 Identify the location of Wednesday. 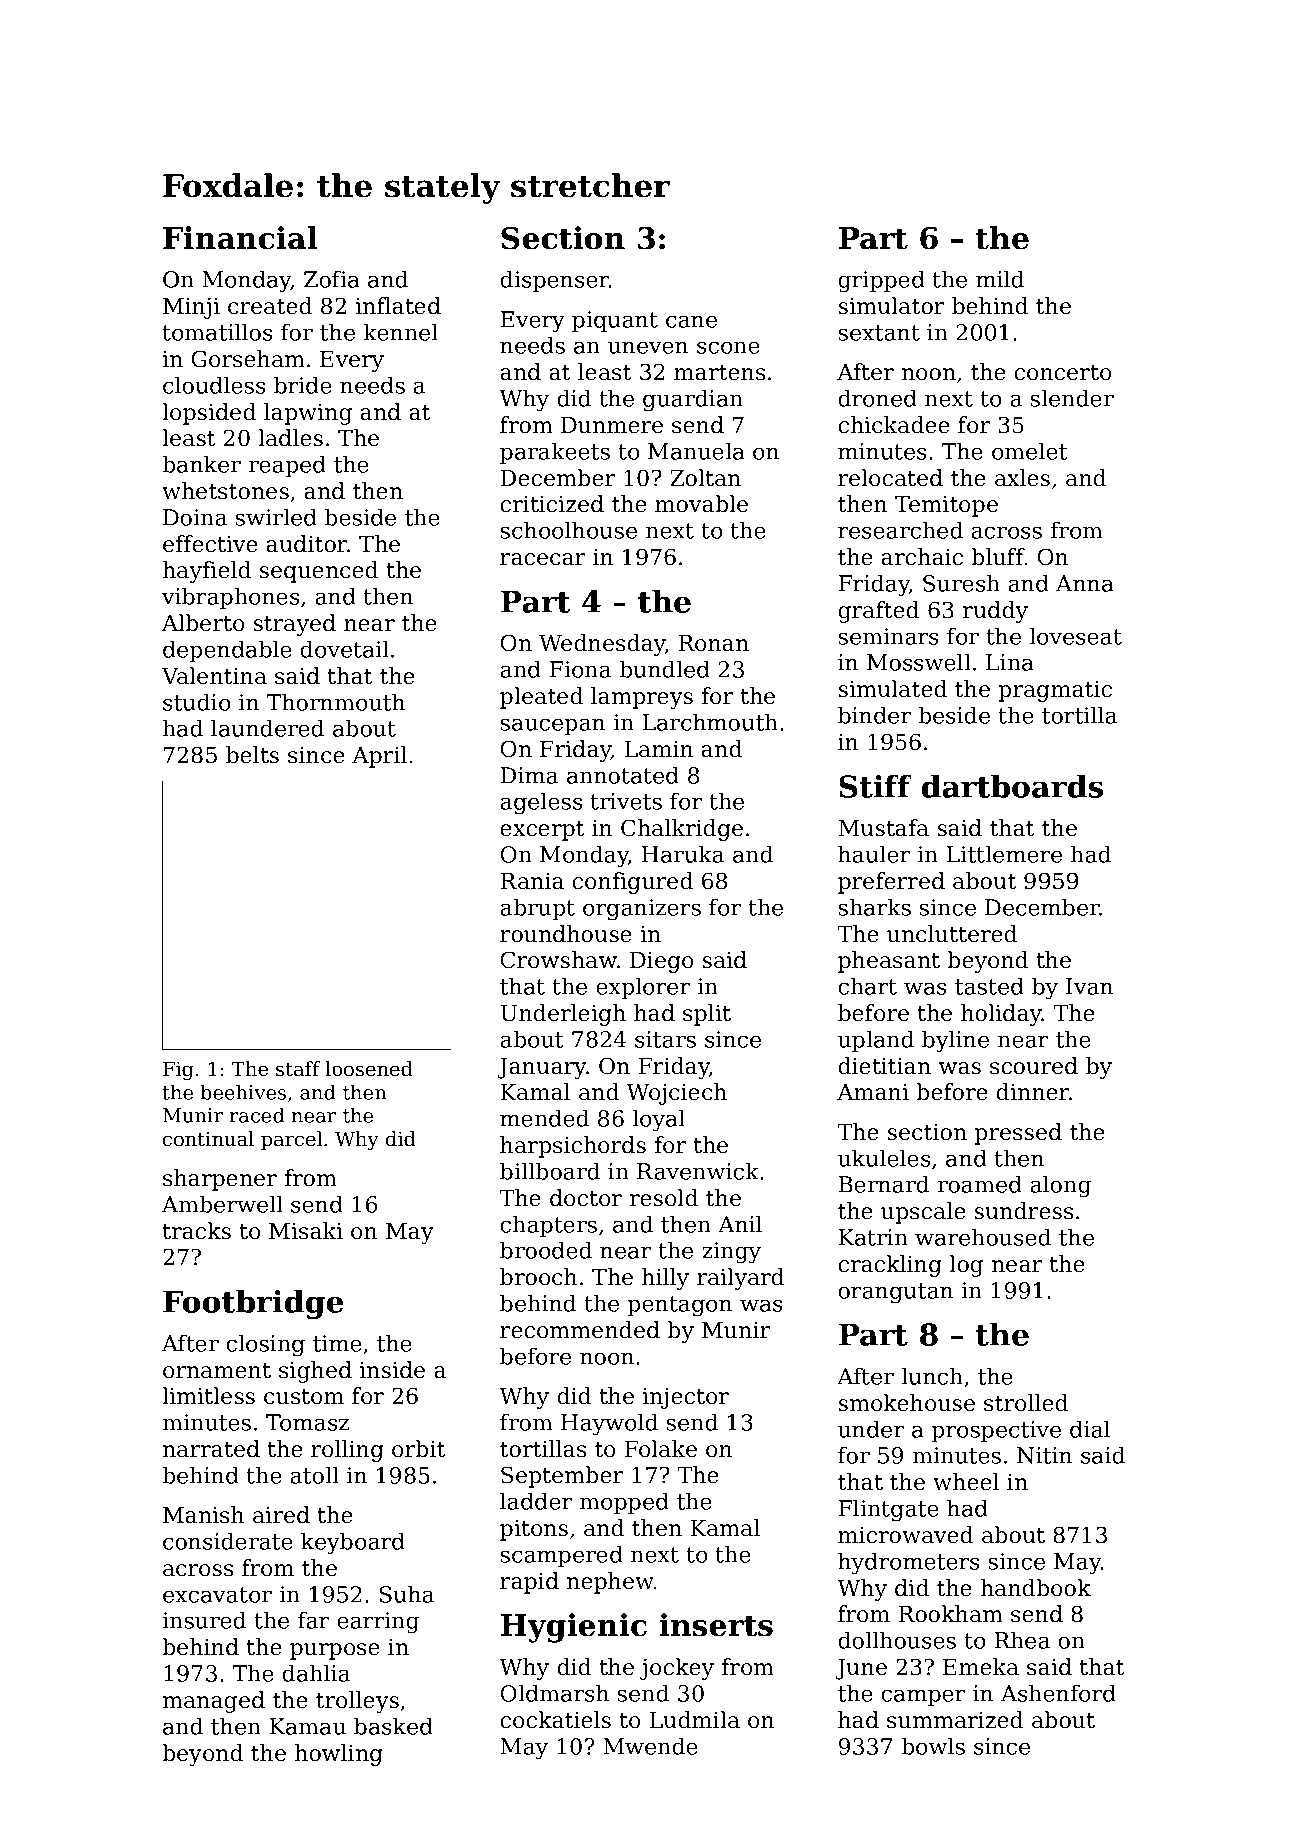
(602, 645).
